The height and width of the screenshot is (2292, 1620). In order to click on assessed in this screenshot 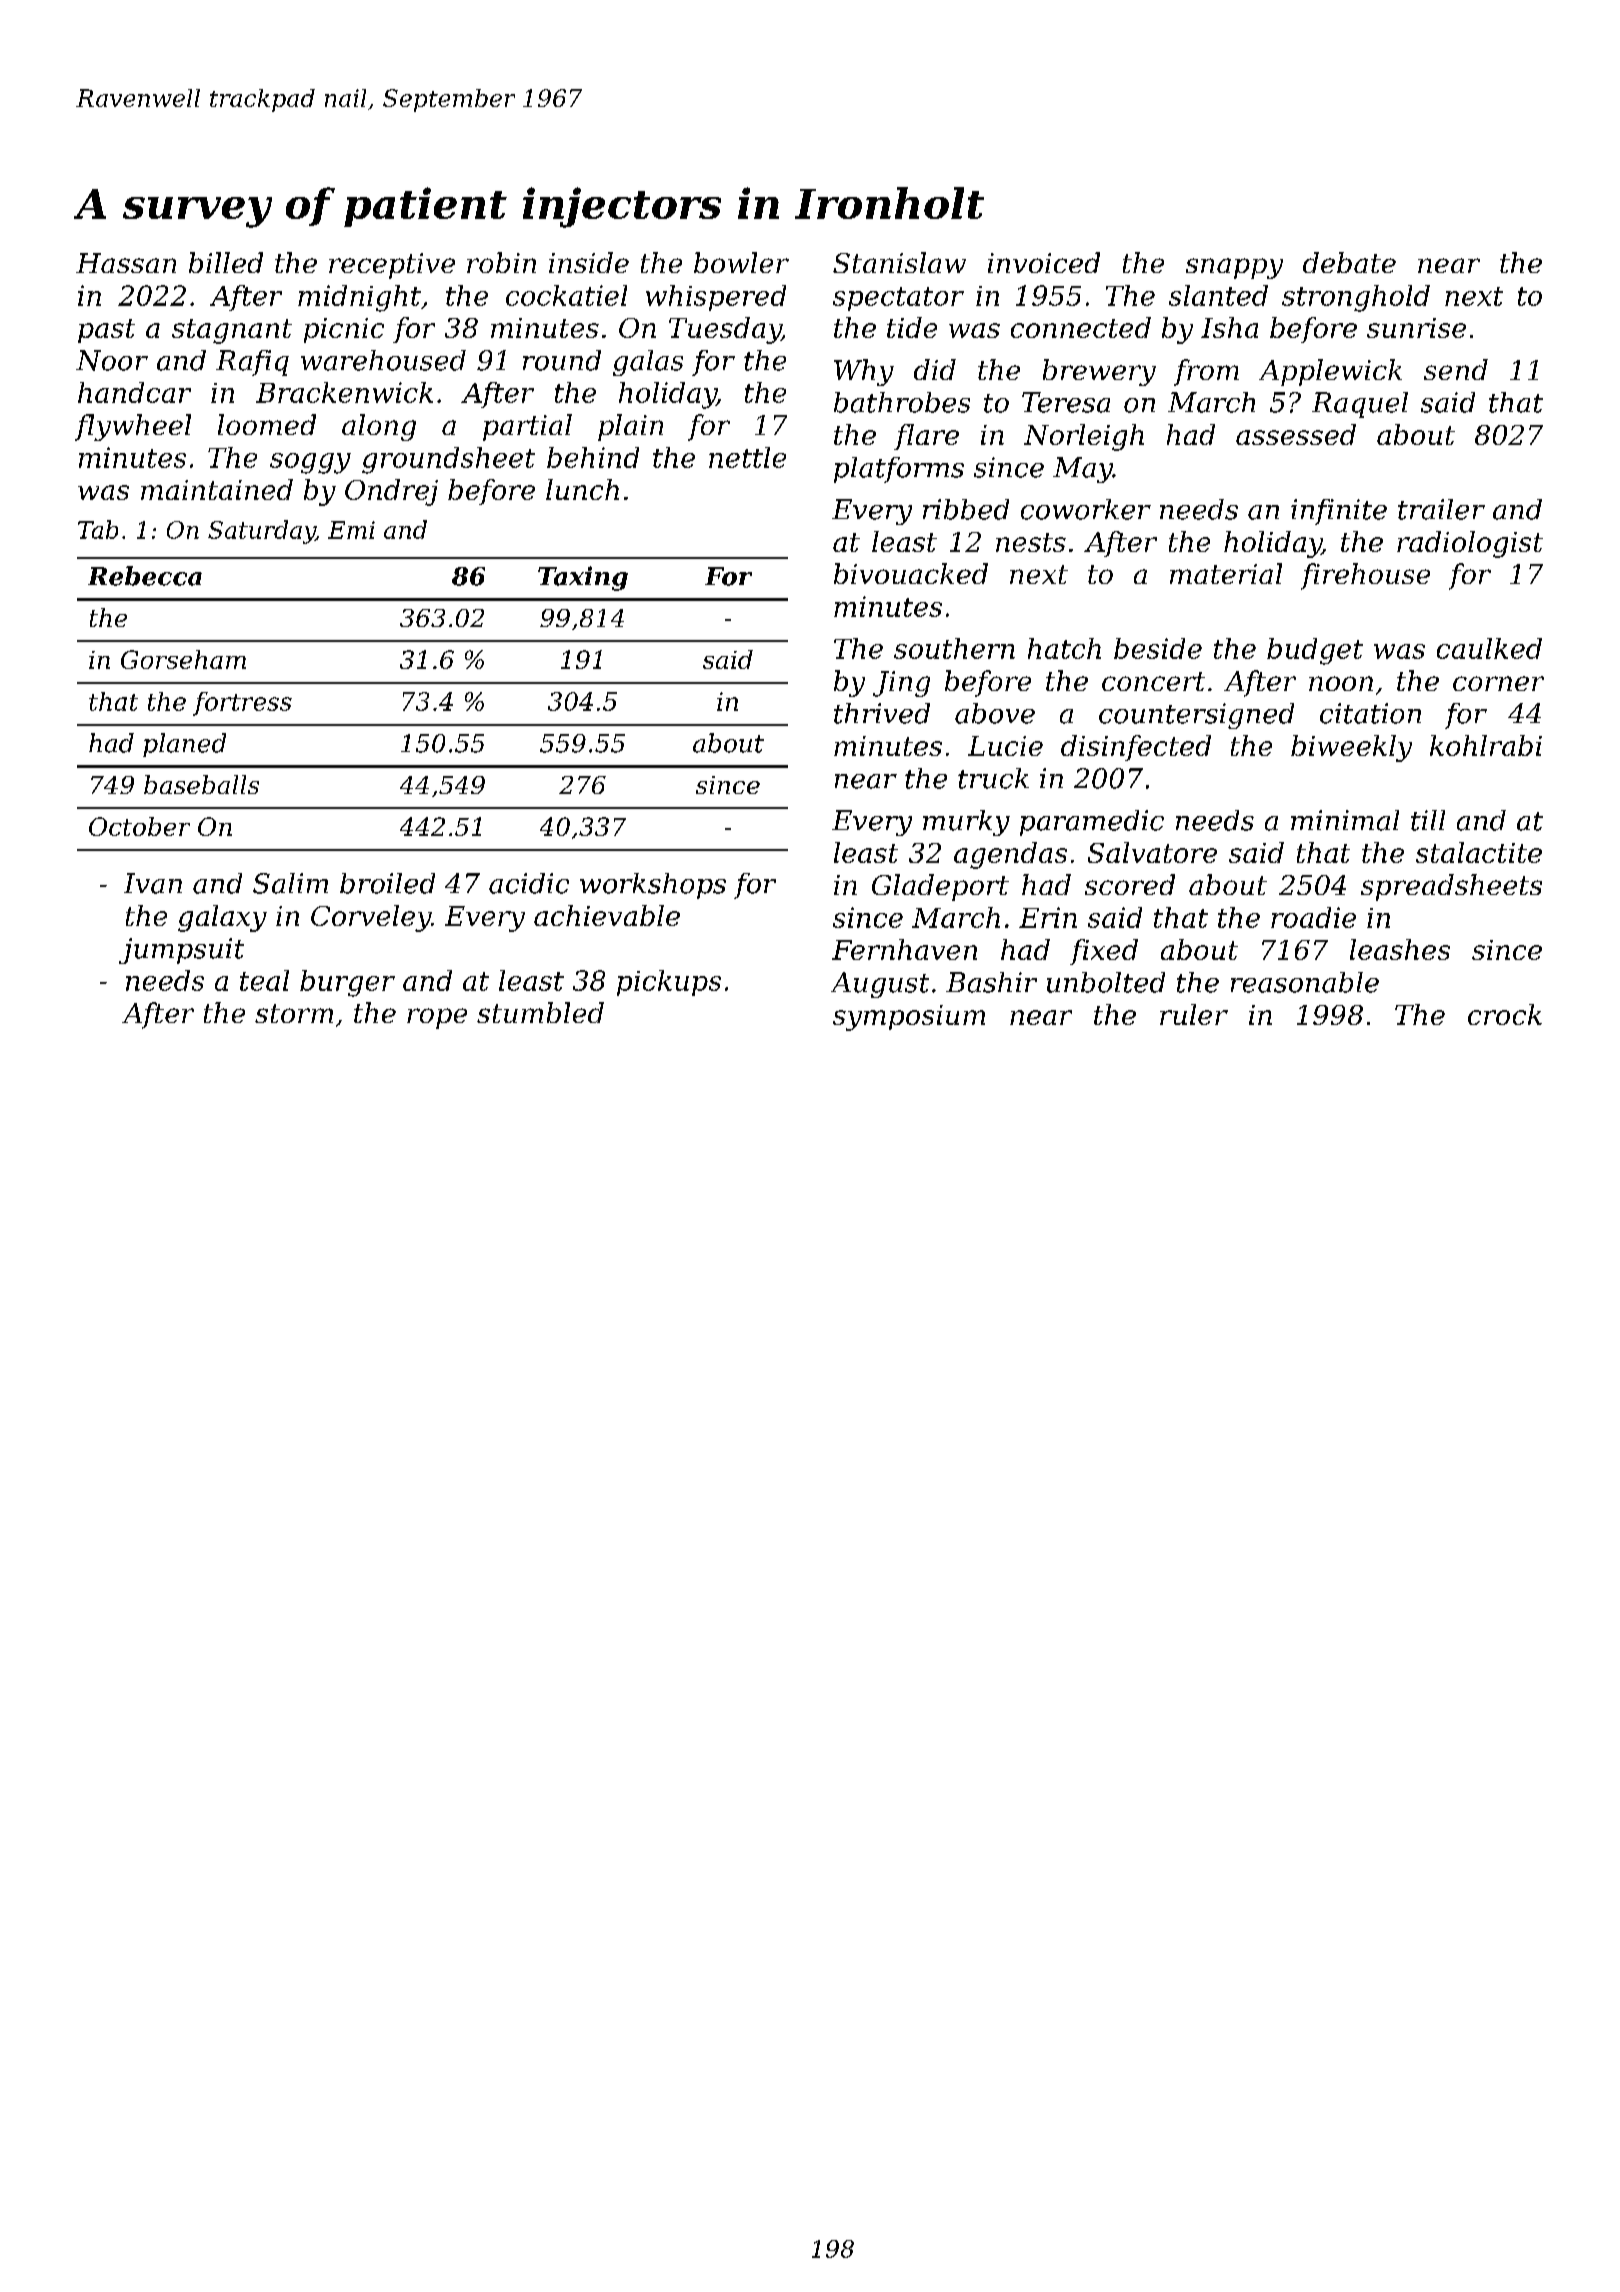, I will do `click(1296, 434)`.
